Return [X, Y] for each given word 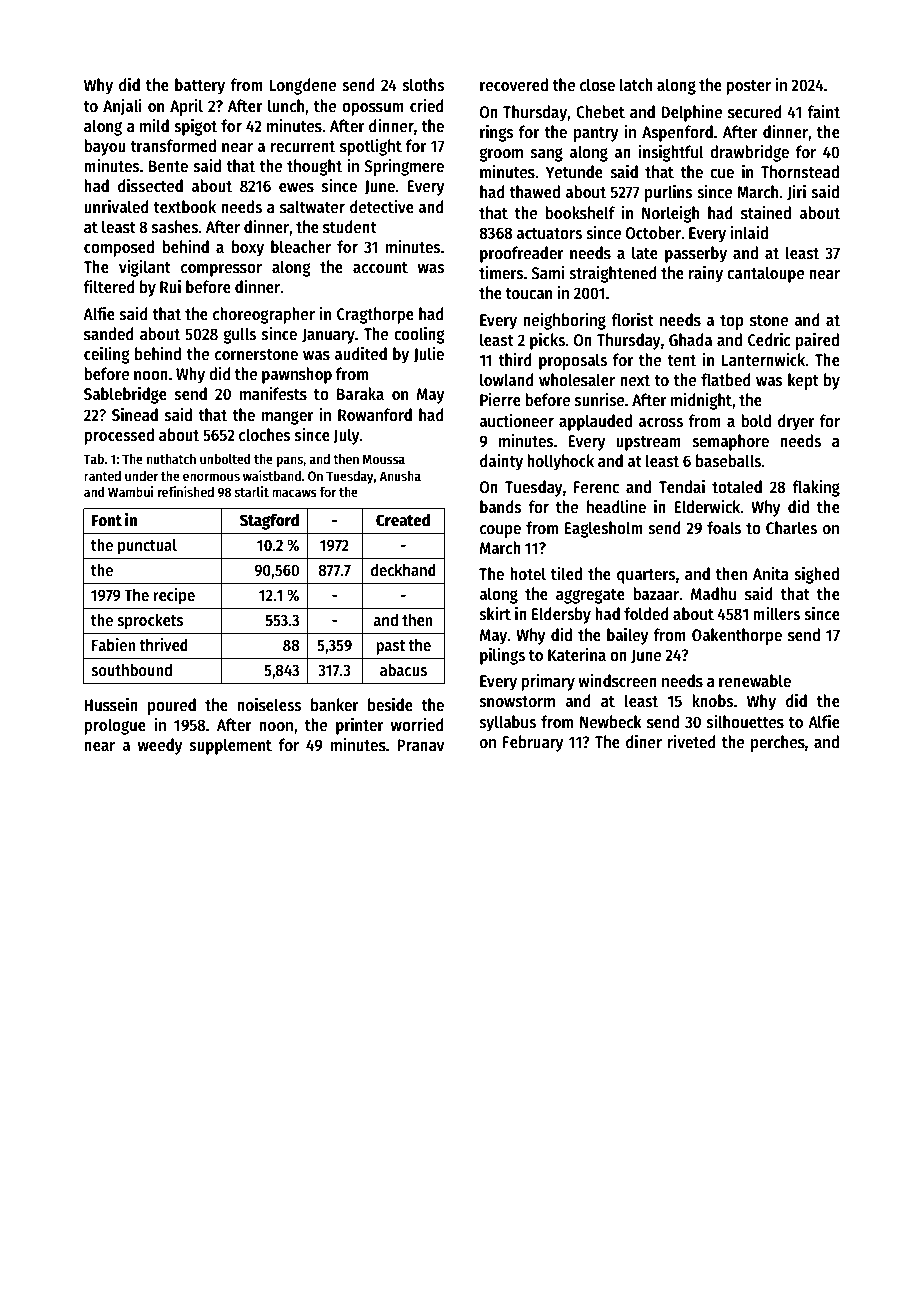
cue [722, 174]
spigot [195, 127]
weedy [160, 746]
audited [361, 354]
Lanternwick [764, 360]
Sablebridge [125, 395]
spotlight [371, 147]
